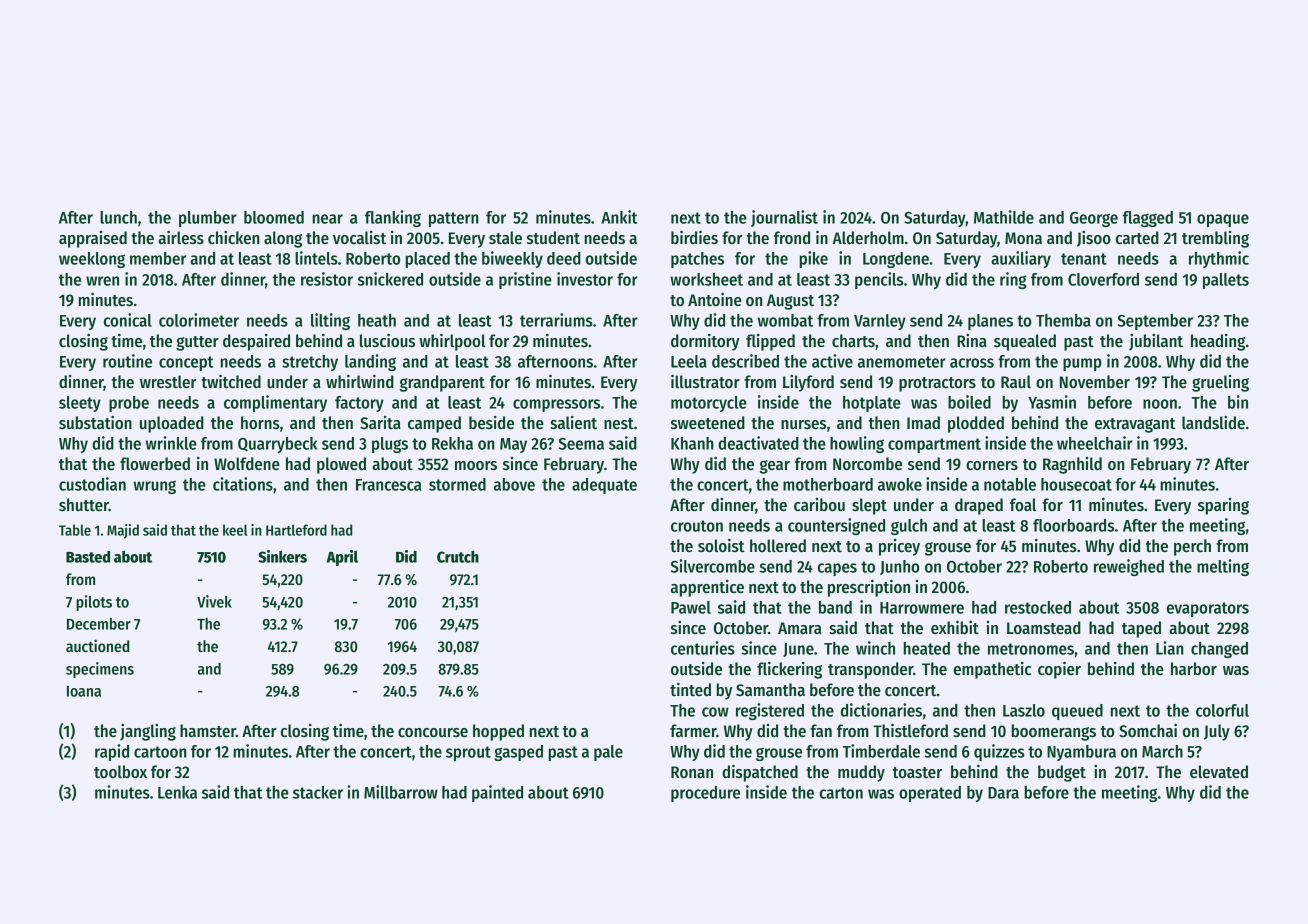 Image resolution: width=1308 pixels, height=924 pixels. What do you see at coordinates (619, 217) in the screenshot?
I see `Ankit` at bounding box center [619, 217].
